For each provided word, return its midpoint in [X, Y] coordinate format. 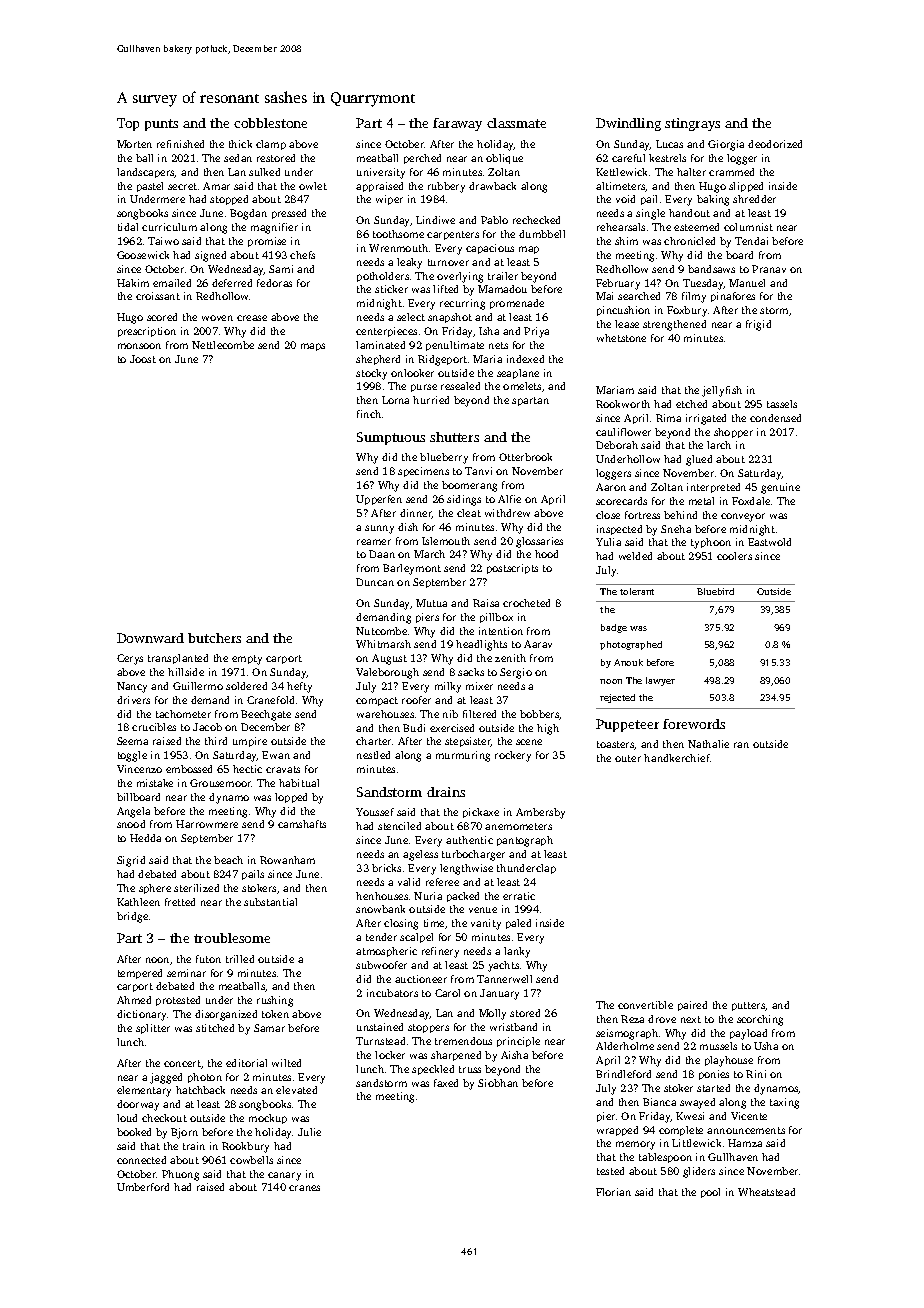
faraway [457, 124]
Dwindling [628, 124]
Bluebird [715, 591]
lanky [517, 952]
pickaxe [481, 813]
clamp [271, 145]
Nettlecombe [223, 345]
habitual [299, 783]
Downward [150, 638]
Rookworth [623, 404]
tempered [140, 974]
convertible [645, 1005]
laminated [380, 345]
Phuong [180, 1175]
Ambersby [540, 813]
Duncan [375, 582]
